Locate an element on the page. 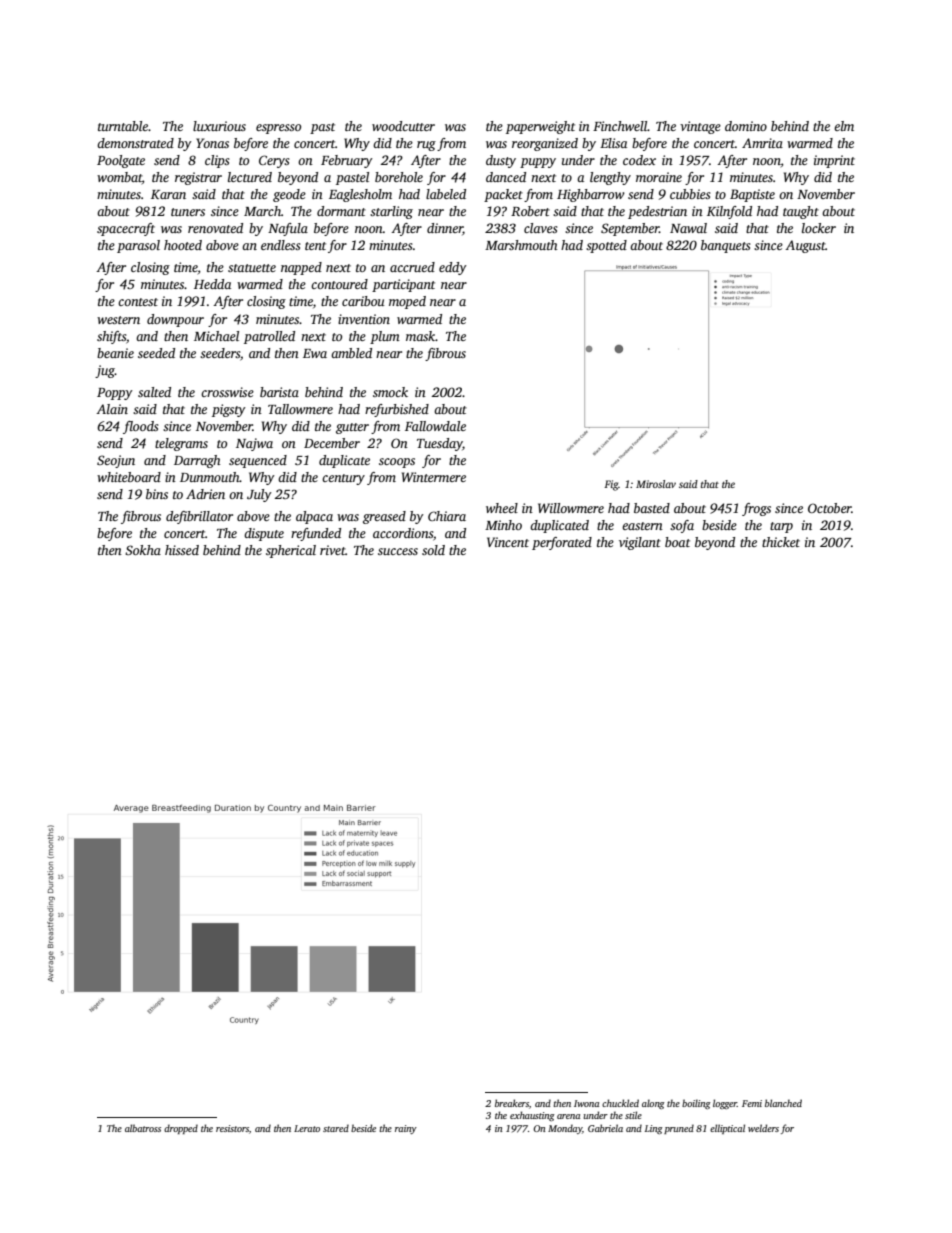  woodcutter is located at coordinates (403, 126).
